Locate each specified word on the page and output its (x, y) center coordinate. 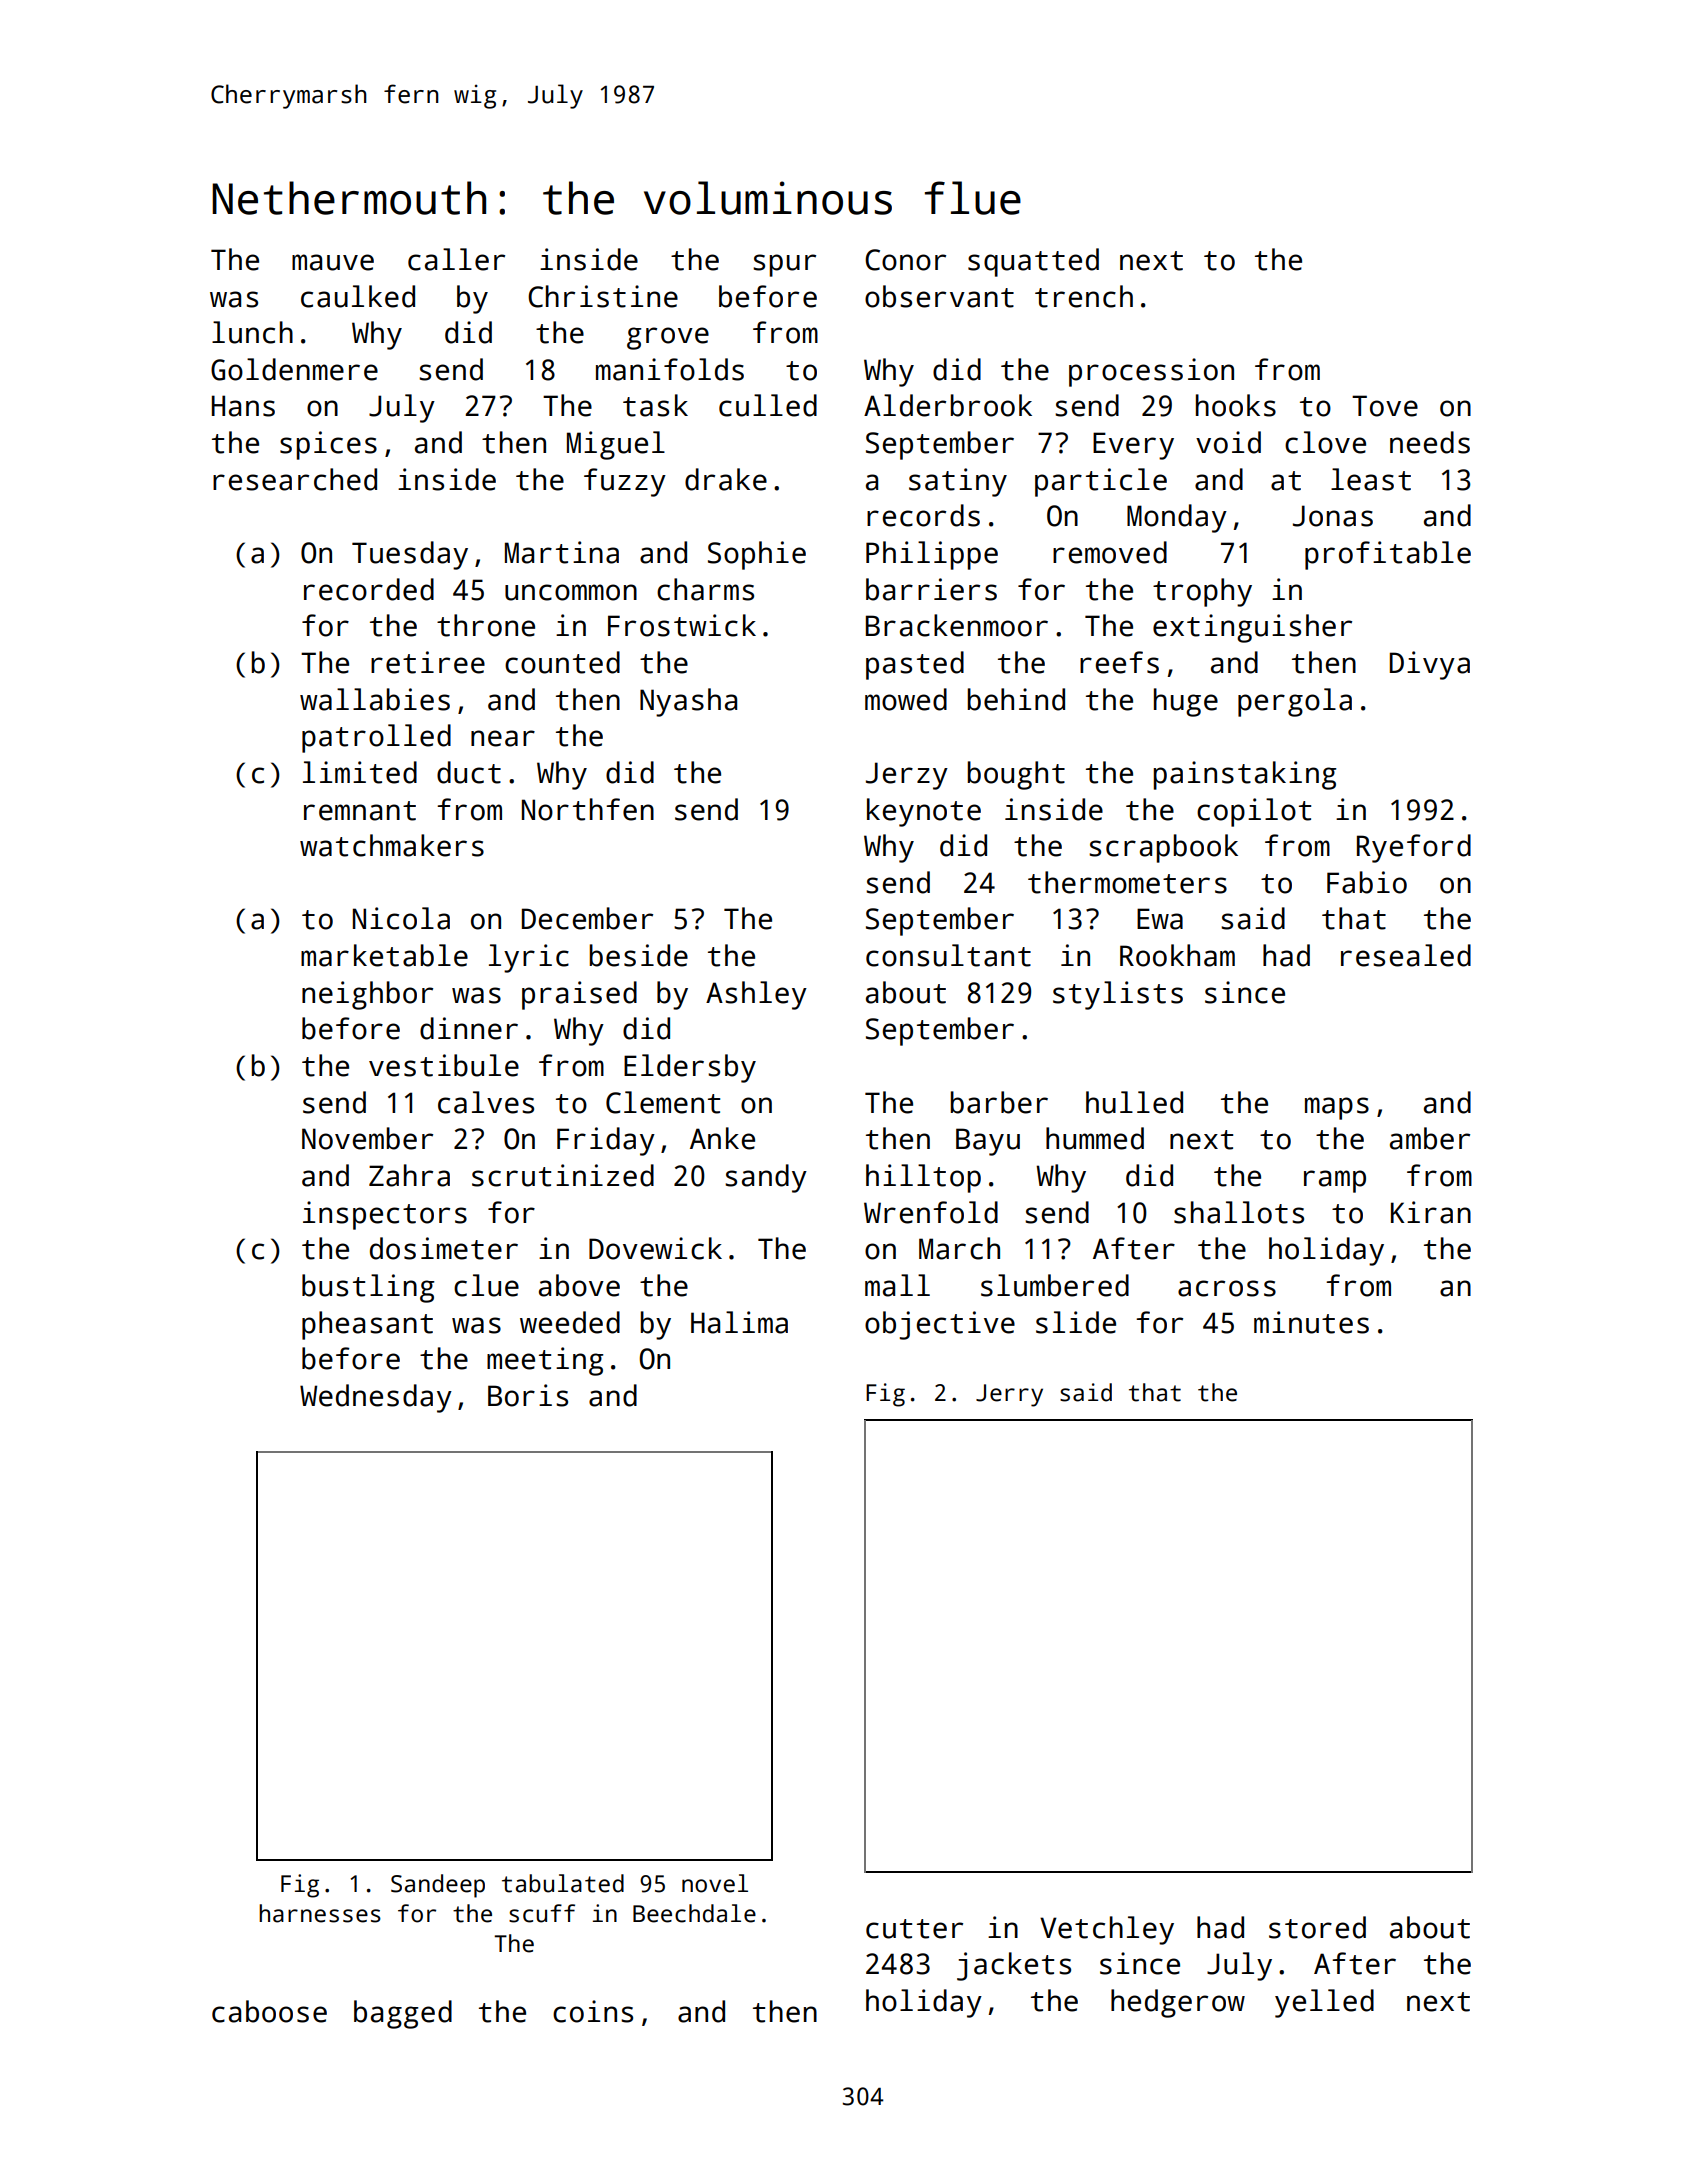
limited (360, 772)
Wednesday (376, 1398)
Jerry (1009, 1395)
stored (1317, 1927)
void (1228, 442)
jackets (1014, 1966)
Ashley (756, 995)
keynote (924, 812)
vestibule (444, 1065)
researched (295, 479)
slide (1076, 1322)
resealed (1406, 955)
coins (593, 2011)
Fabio (1367, 882)
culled (768, 405)
